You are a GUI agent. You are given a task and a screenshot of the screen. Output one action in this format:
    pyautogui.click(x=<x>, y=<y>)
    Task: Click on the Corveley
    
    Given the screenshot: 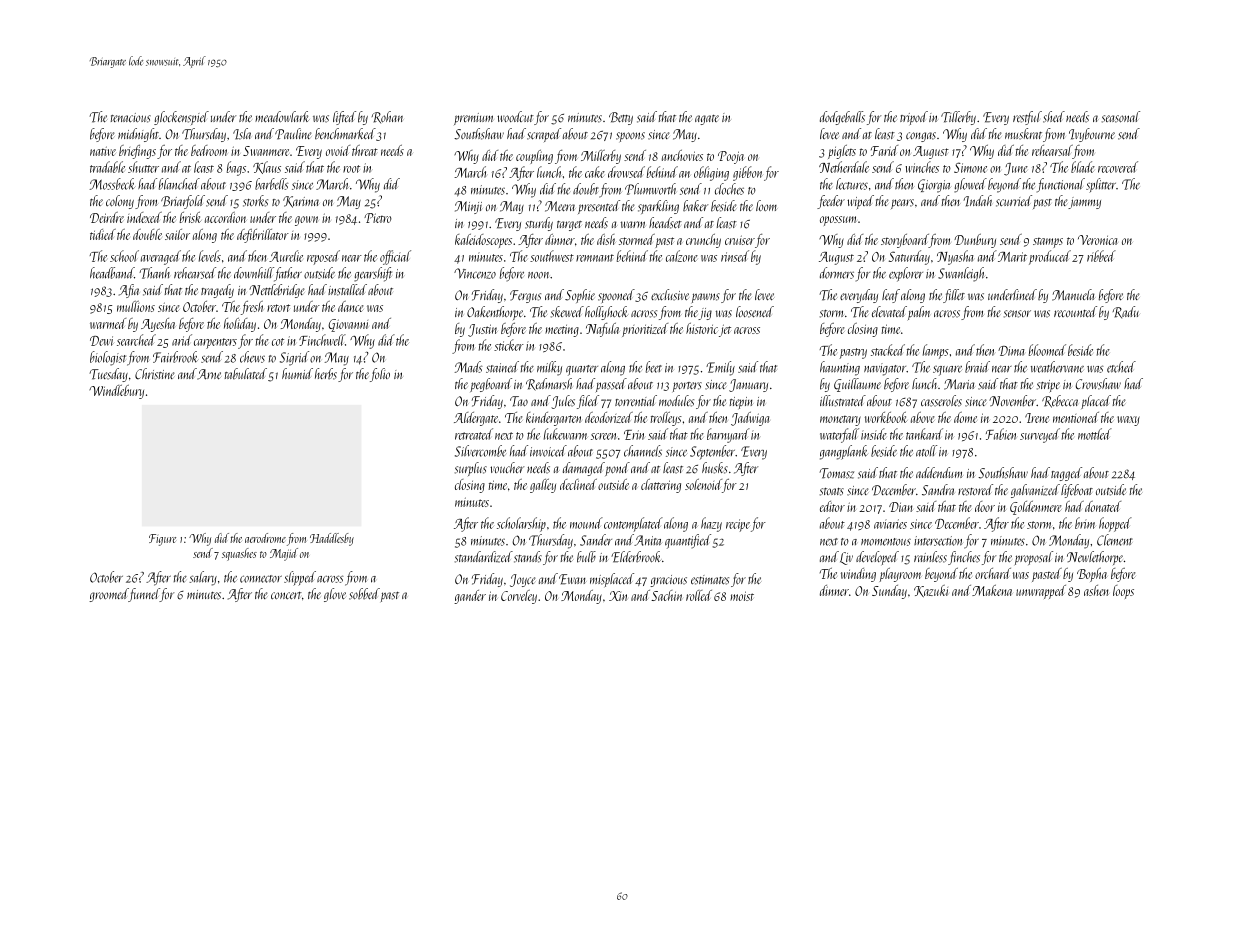 What is the action you would take?
    pyautogui.click(x=519, y=597)
